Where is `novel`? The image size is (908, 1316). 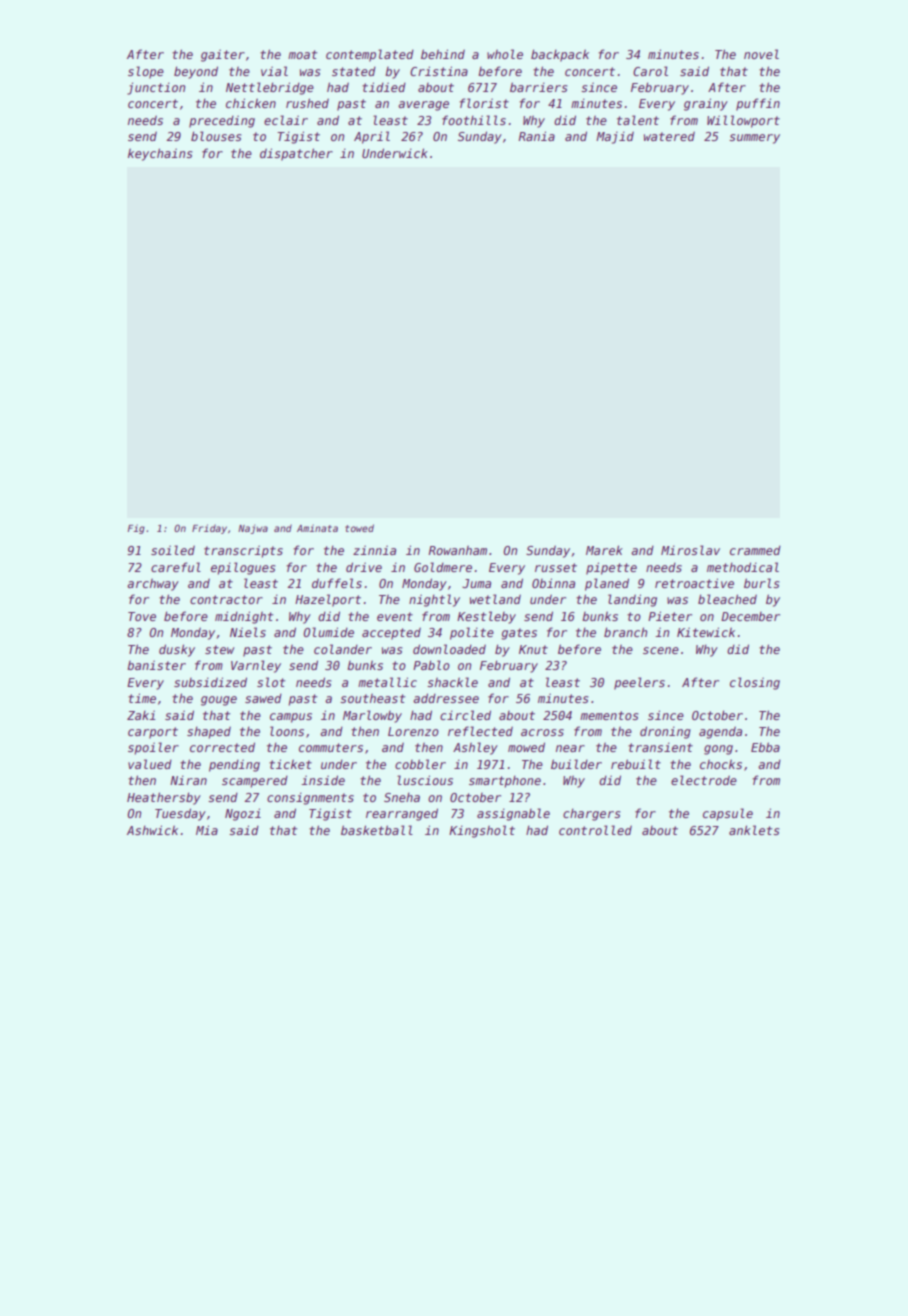
novel is located at coordinates (761, 54).
